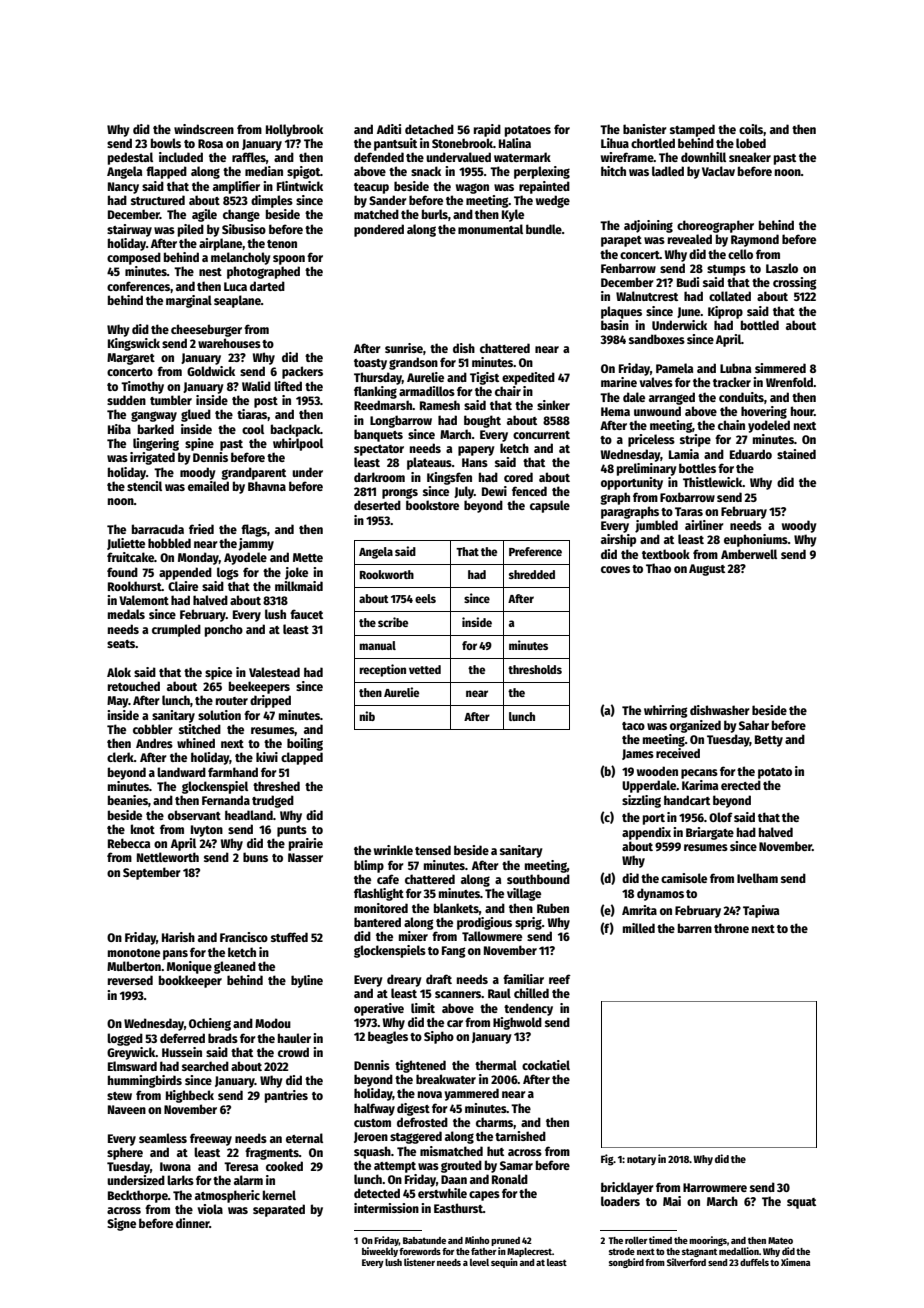  I want to click on deserted, so click(377, 505).
